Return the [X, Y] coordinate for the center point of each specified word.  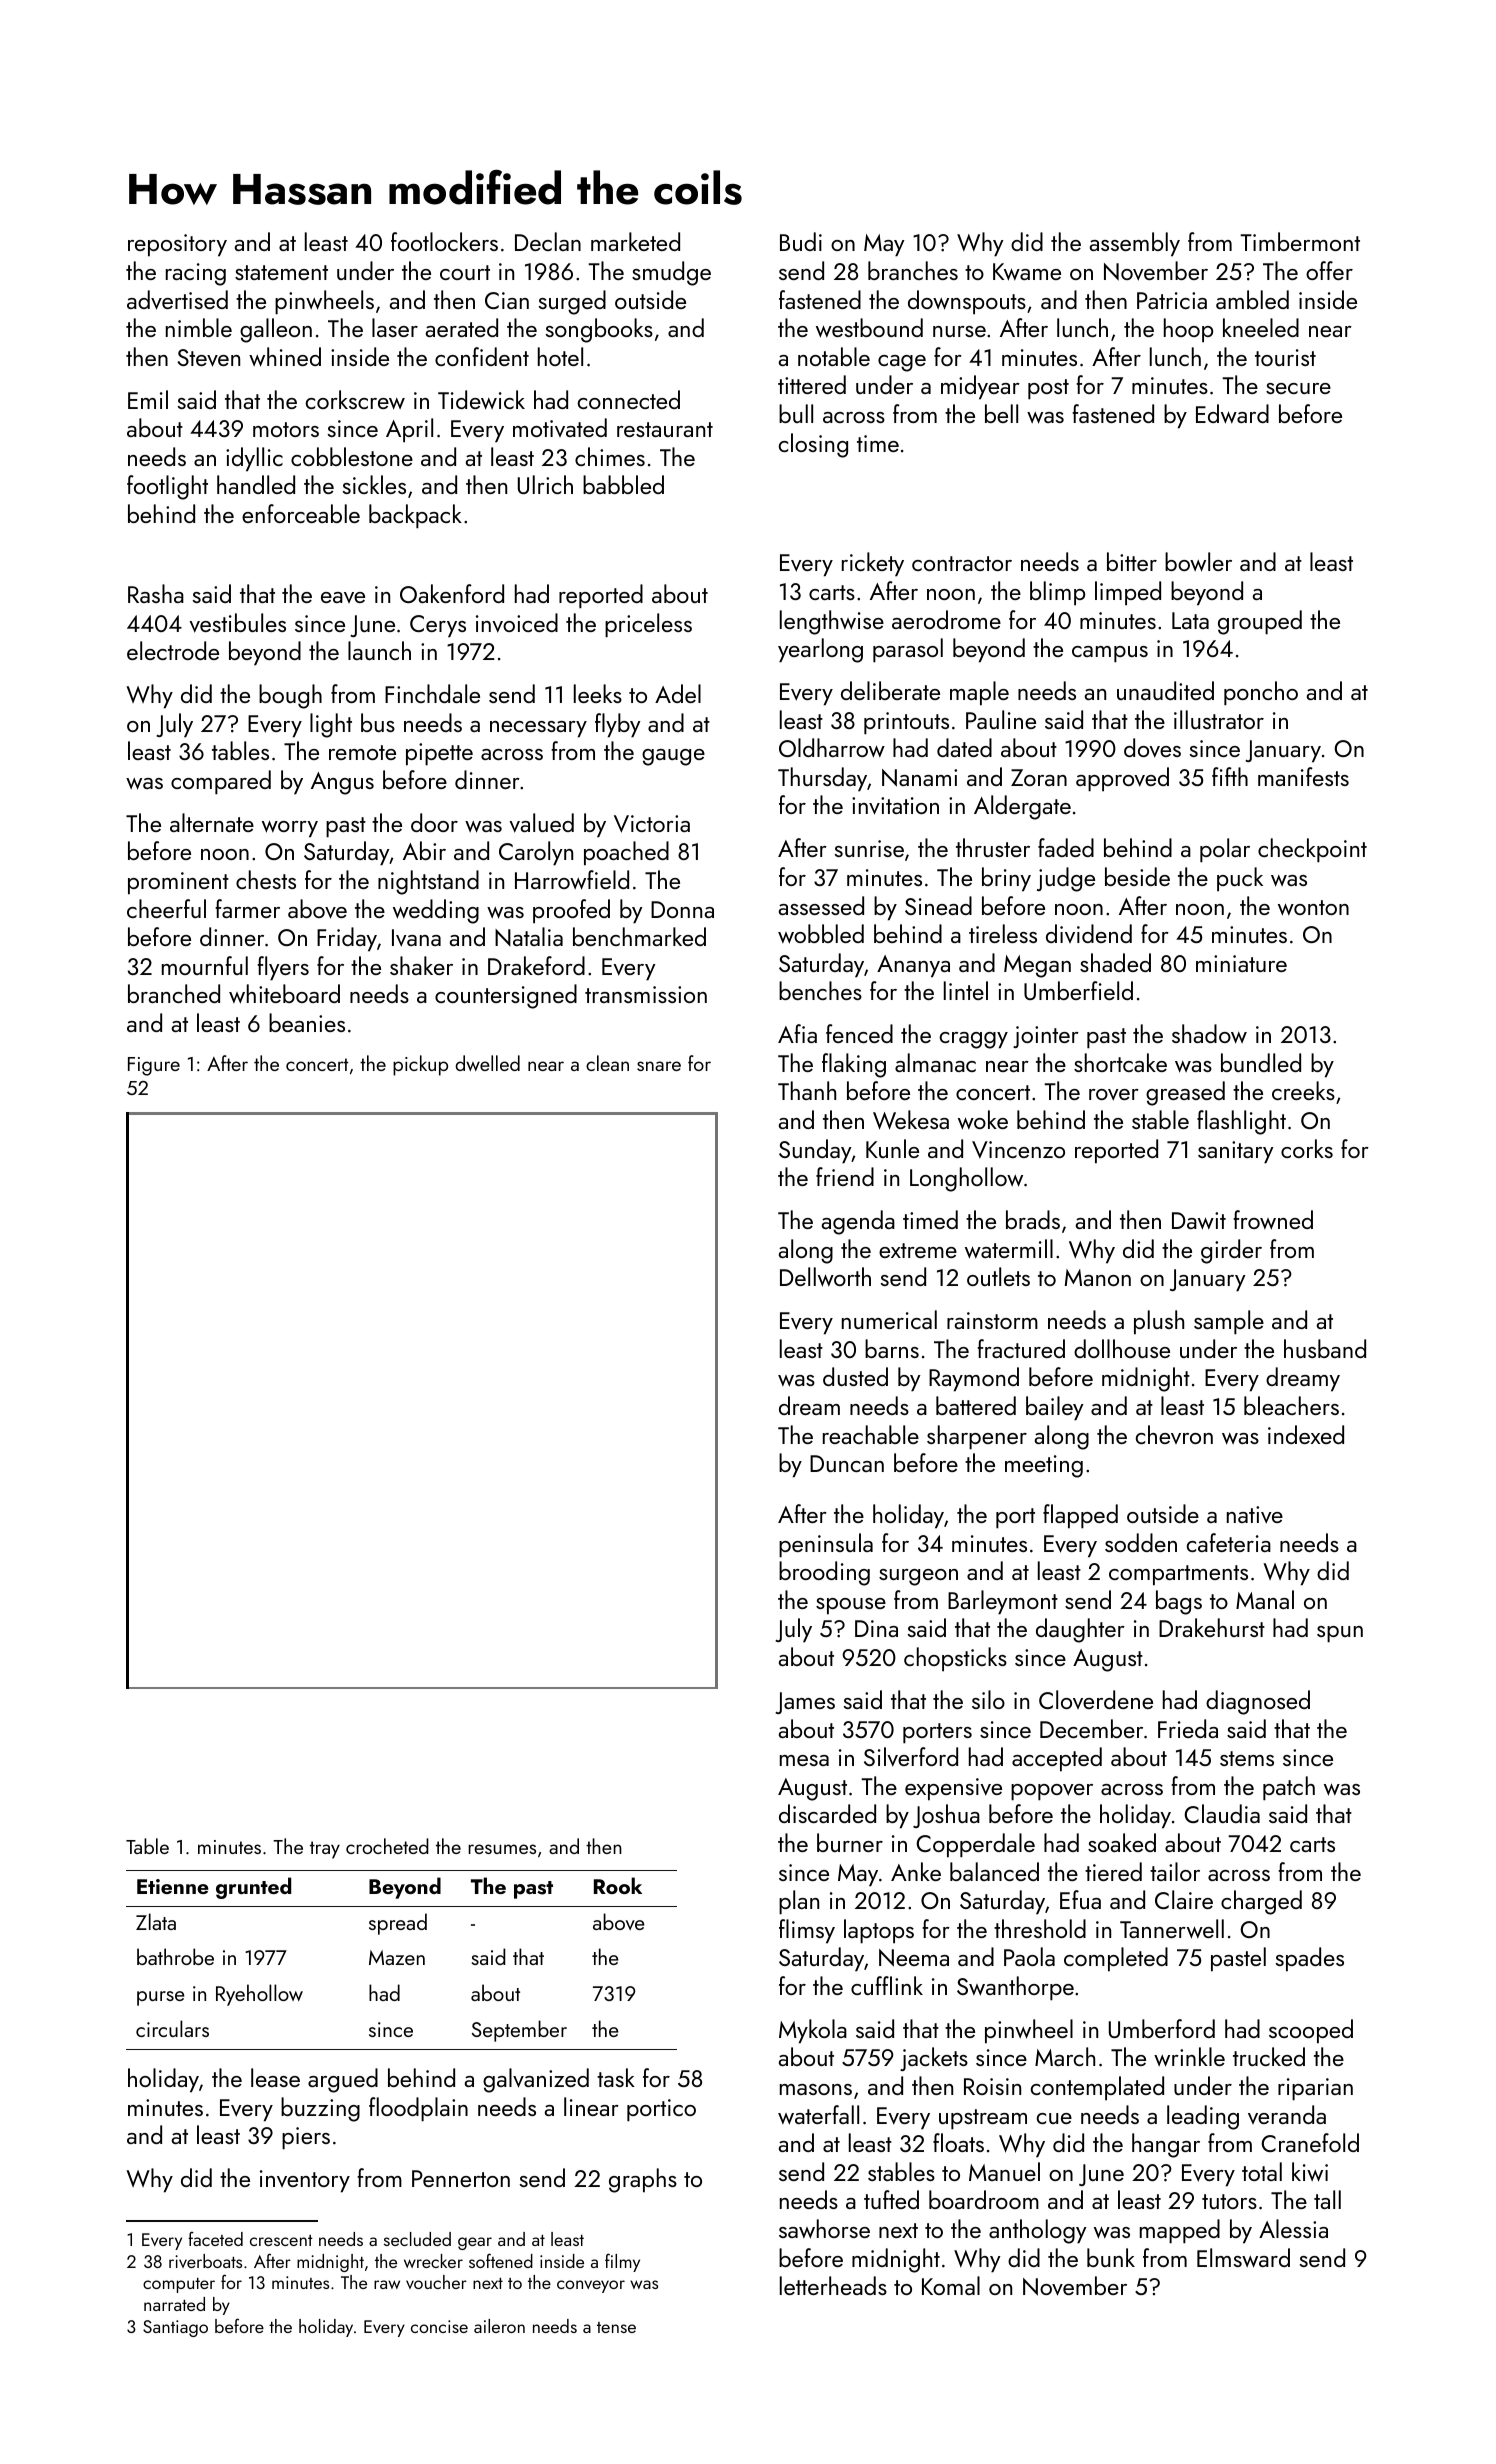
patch [1289, 1788]
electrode [173, 650]
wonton [1313, 908]
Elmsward [1243, 2258]
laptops [879, 1931]
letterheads [833, 2285]
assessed [821, 905]
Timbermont [1300, 241]
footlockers [444, 241]
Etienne [173, 1886]
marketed [635, 241]
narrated [174, 2304]
